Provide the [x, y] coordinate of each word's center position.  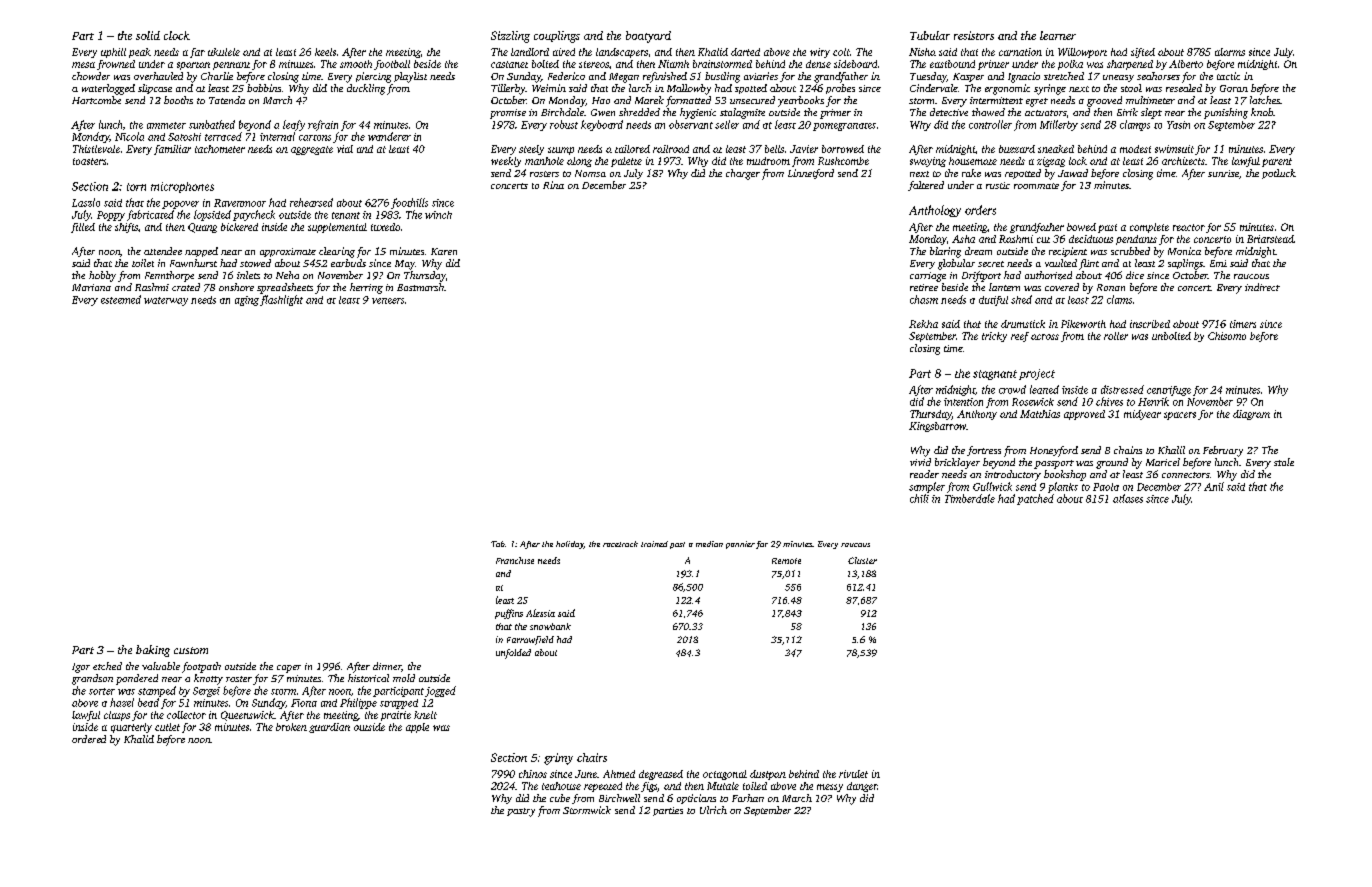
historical [368, 678]
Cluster [862, 560]
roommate [1036, 186]
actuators [1045, 113]
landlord [530, 52]
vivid [920, 462]
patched [1035, 499]
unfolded [513, 654]
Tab [498, 544]
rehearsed [311, 202]
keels [325, 52]
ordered [89, 739]
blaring [945, 252]
